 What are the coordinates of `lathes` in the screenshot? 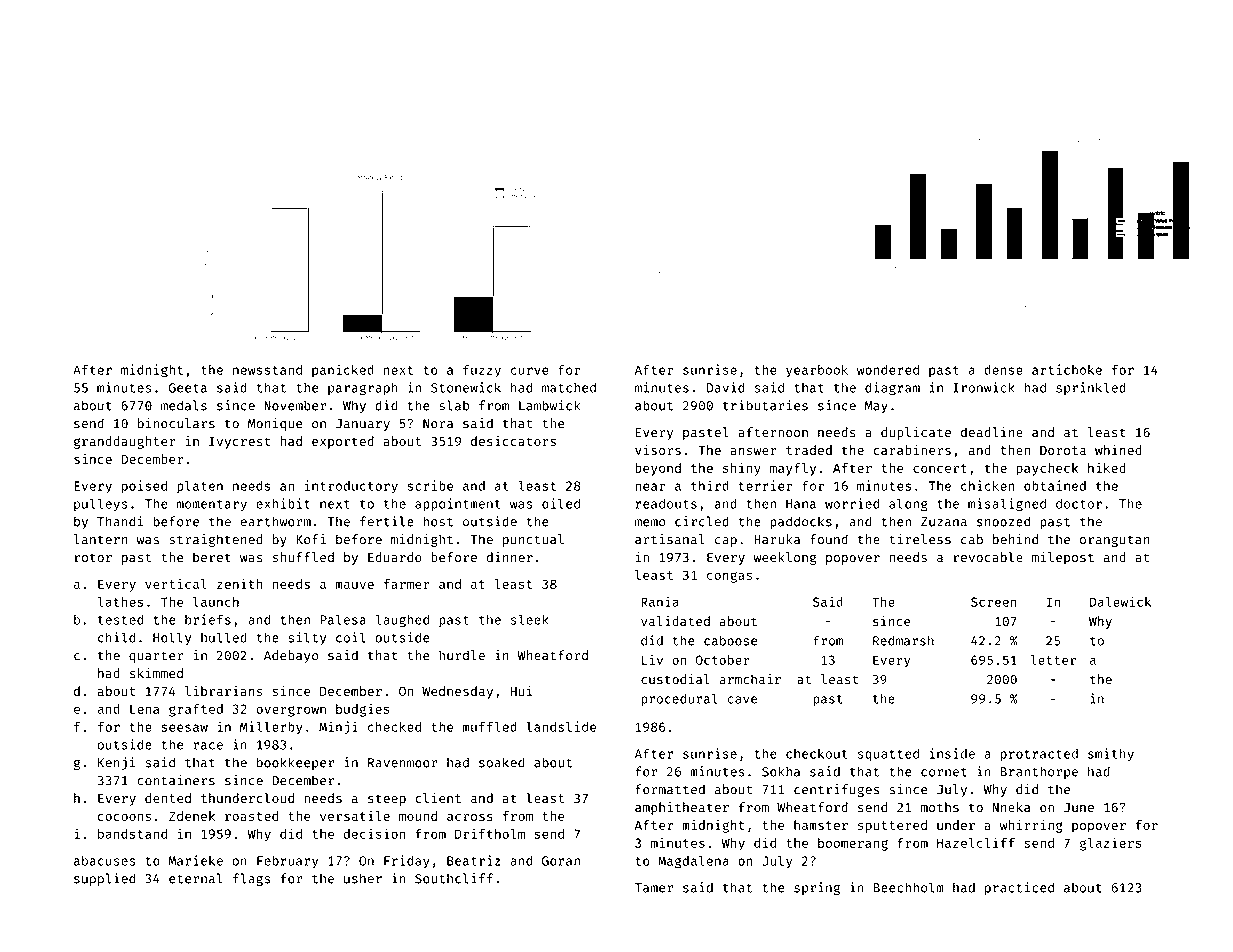 It's located at (120, 602).
